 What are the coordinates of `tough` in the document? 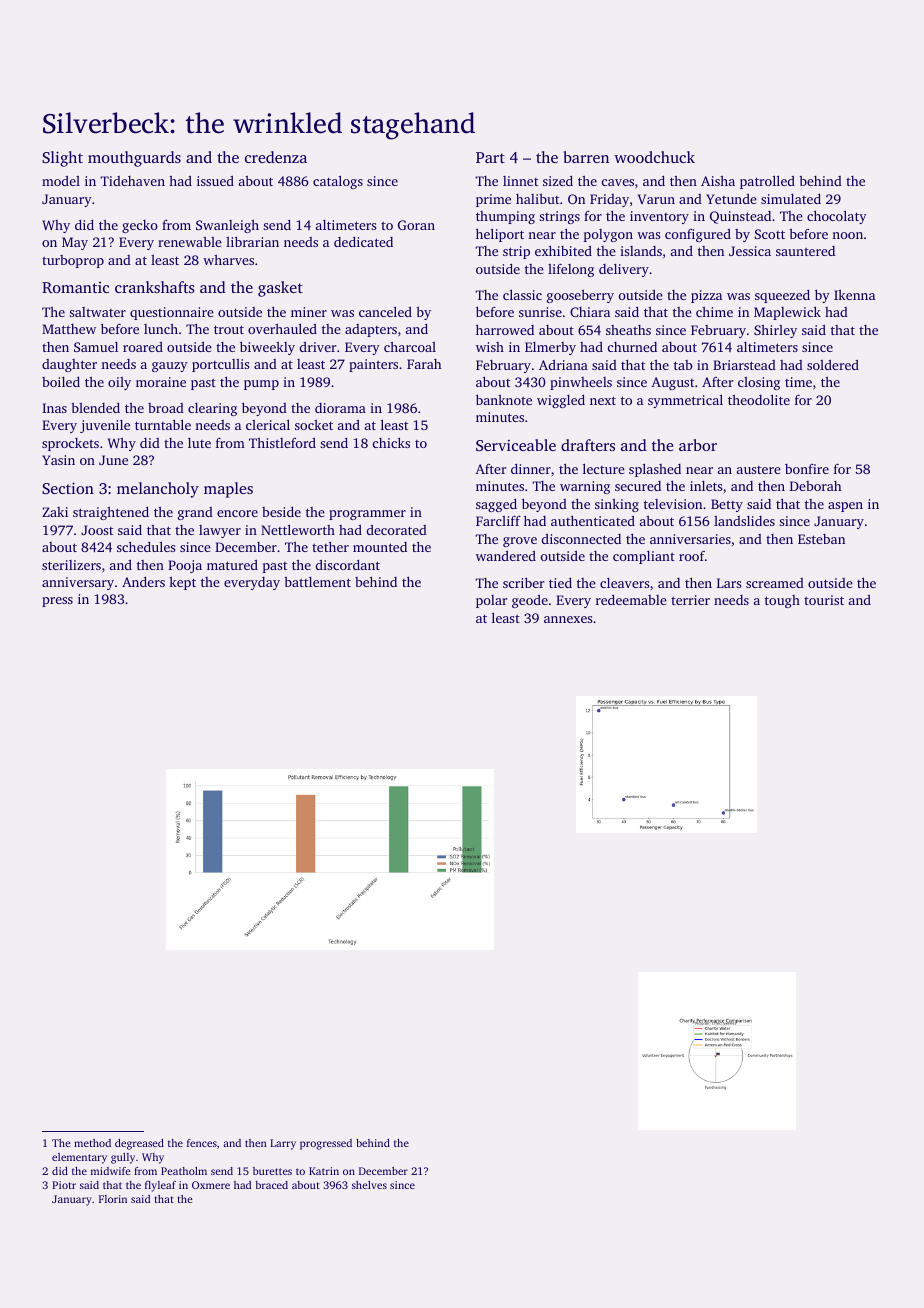 It's located at (782, 601).
